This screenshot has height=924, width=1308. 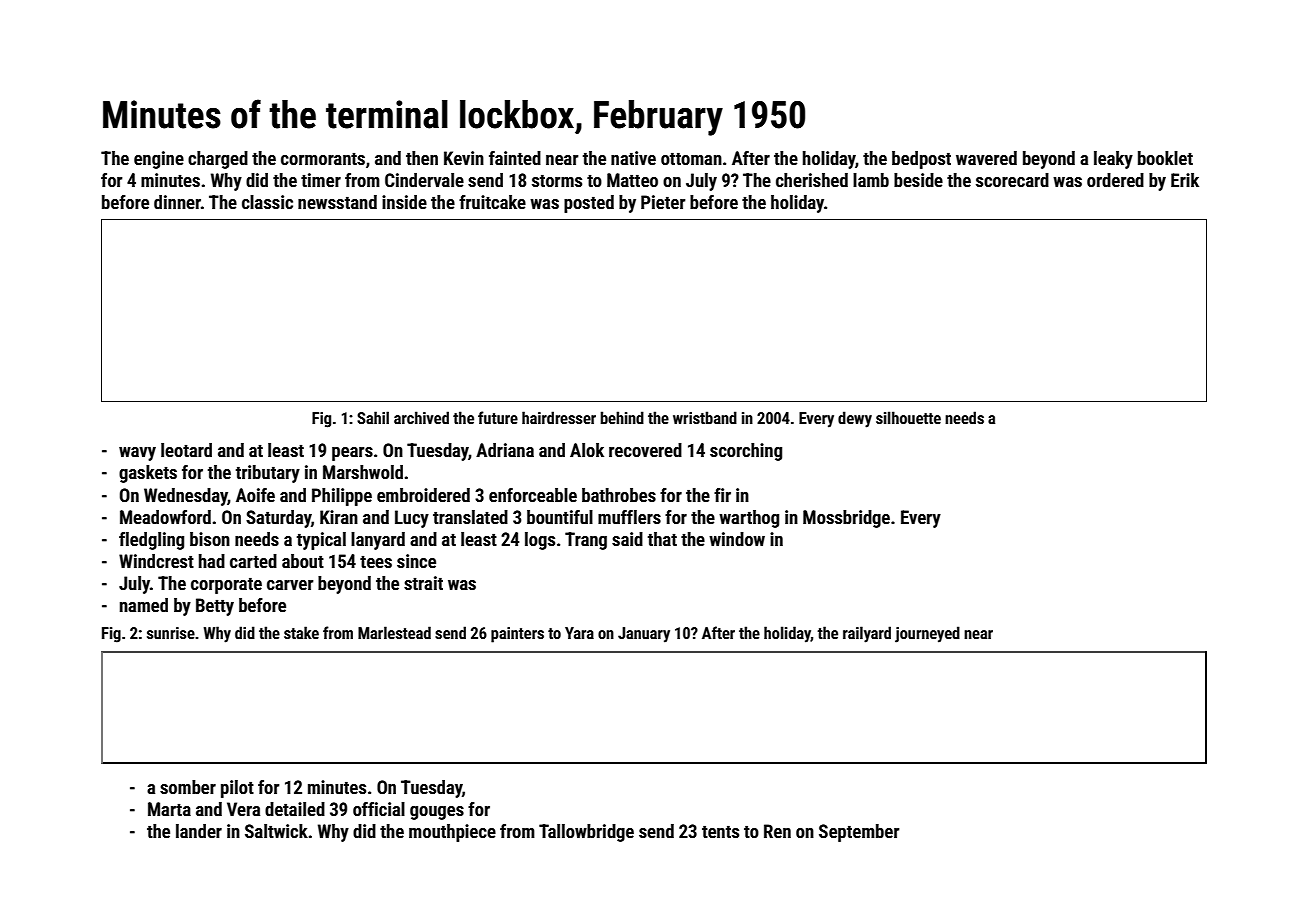 I want to click on railyard, so click(x=867, y=634).
